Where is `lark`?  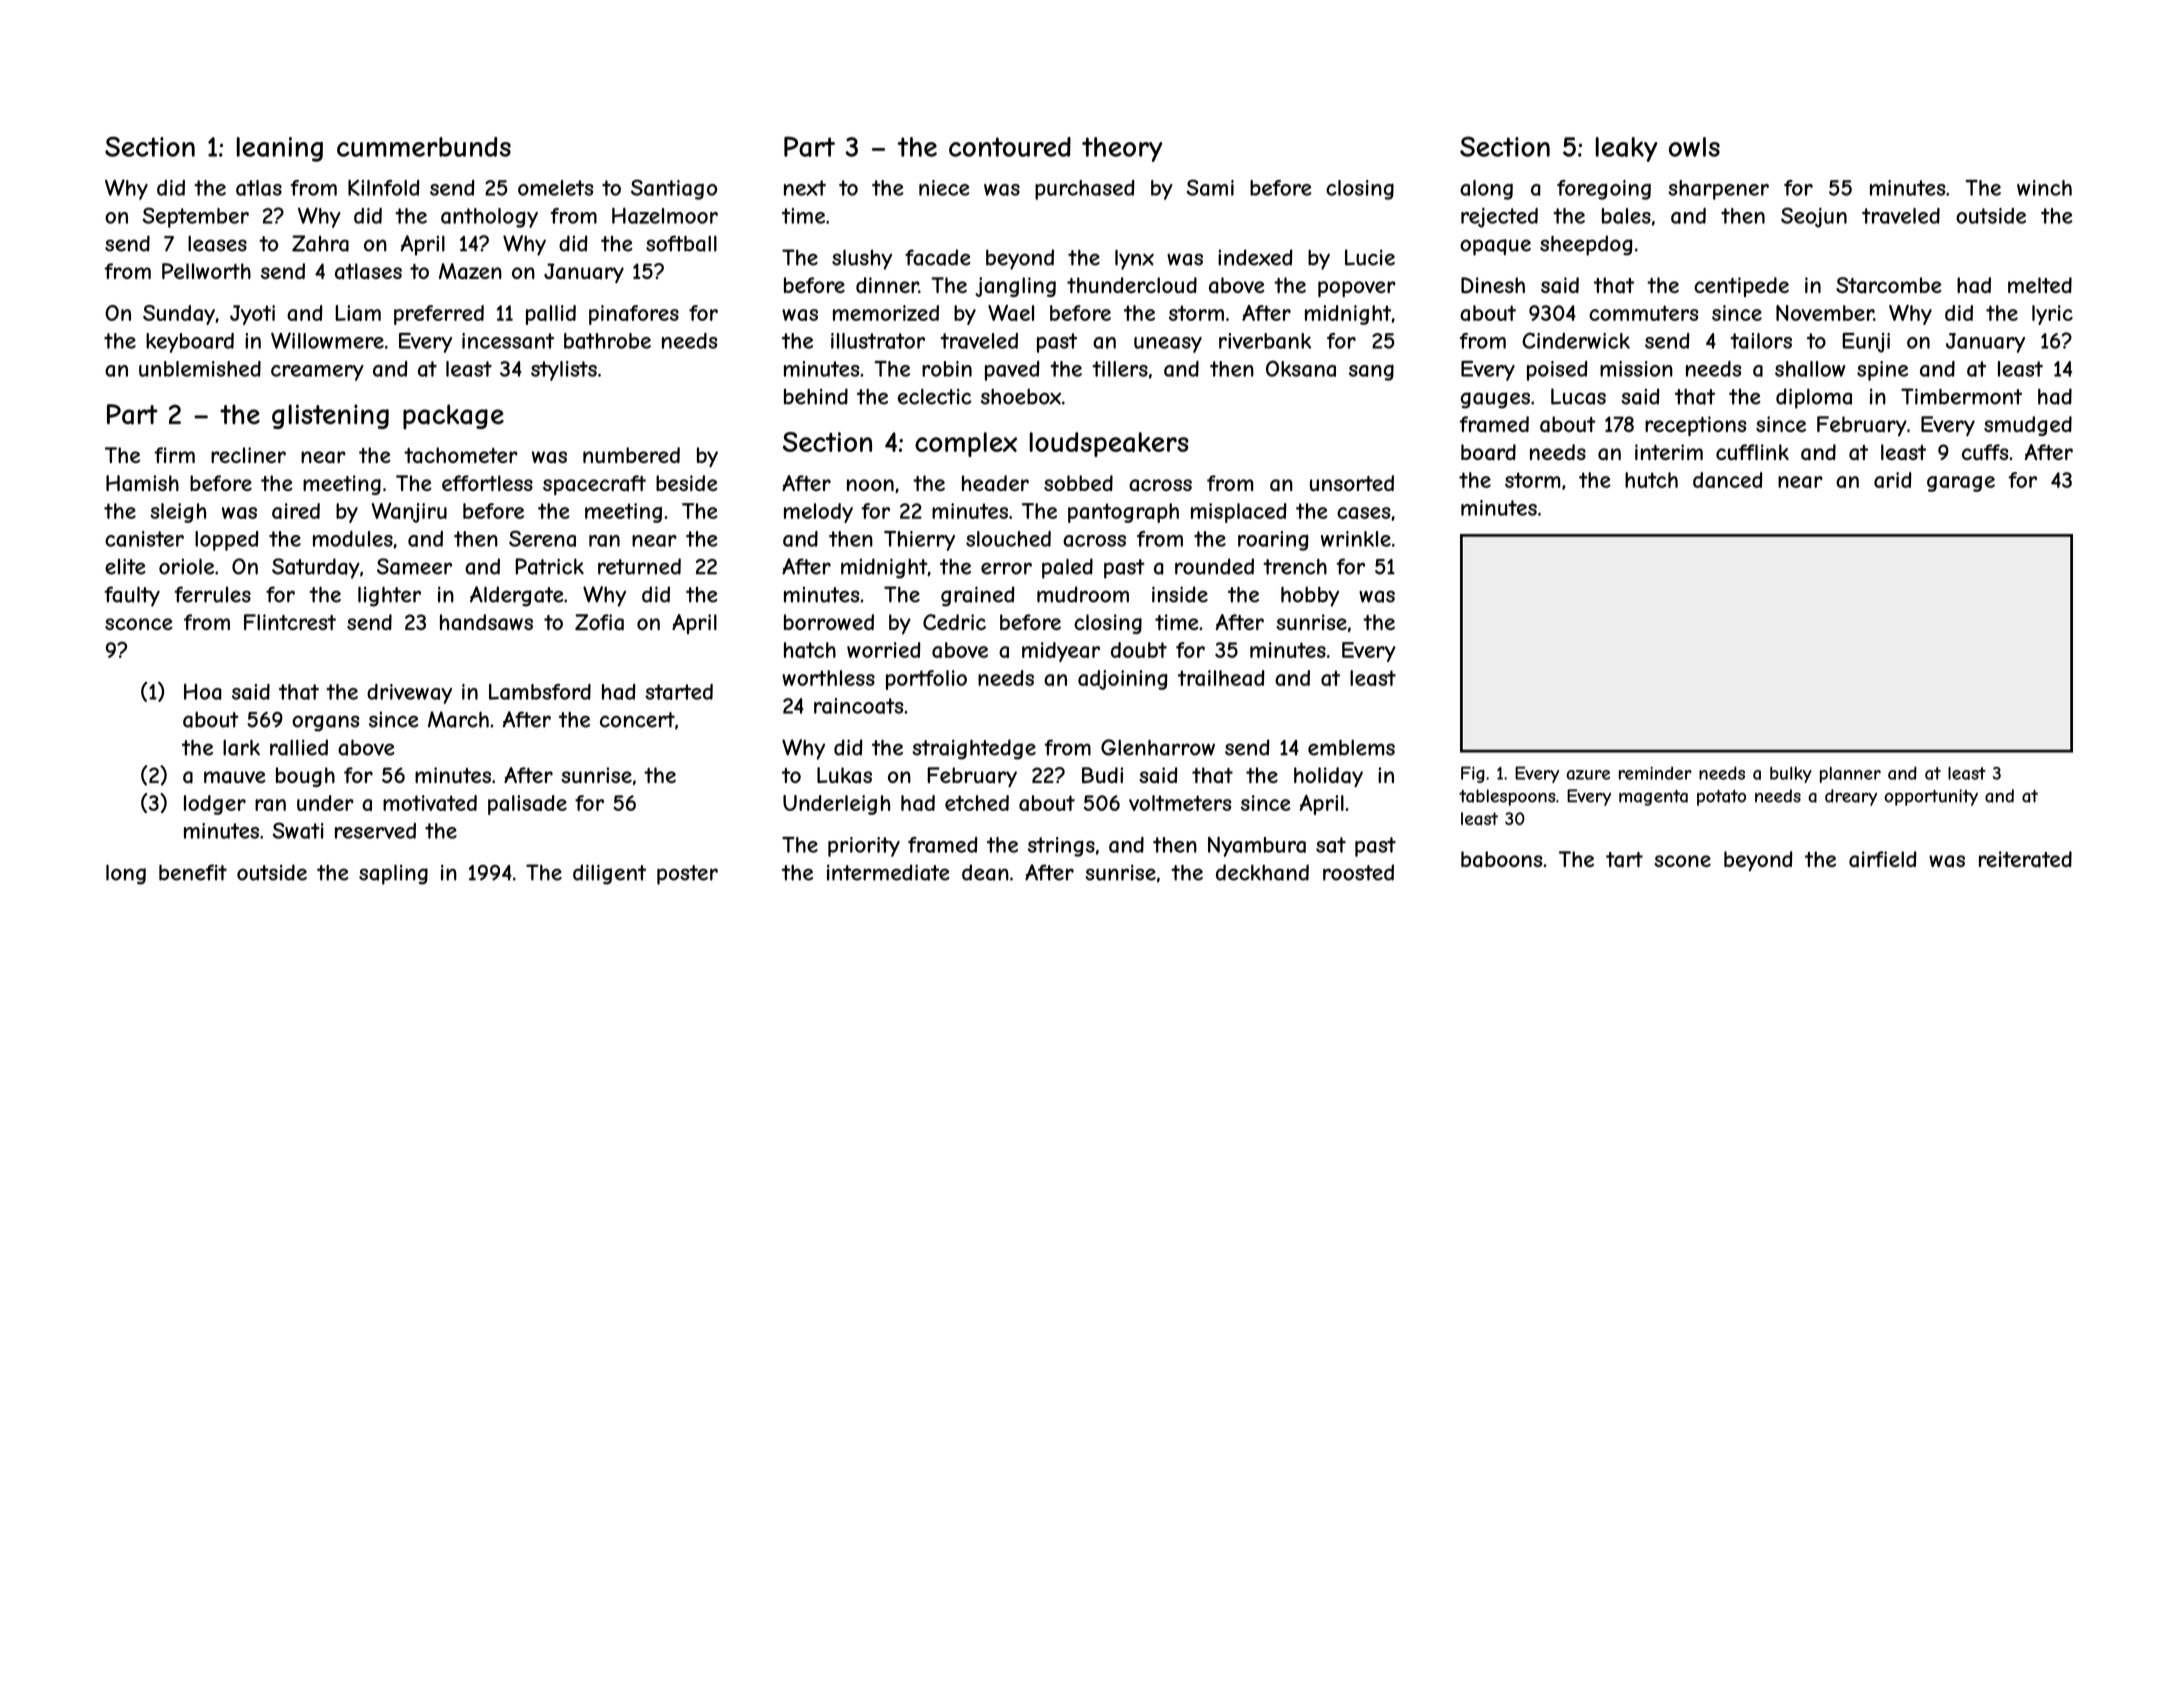 lark is located at coordinates (241, 747).
